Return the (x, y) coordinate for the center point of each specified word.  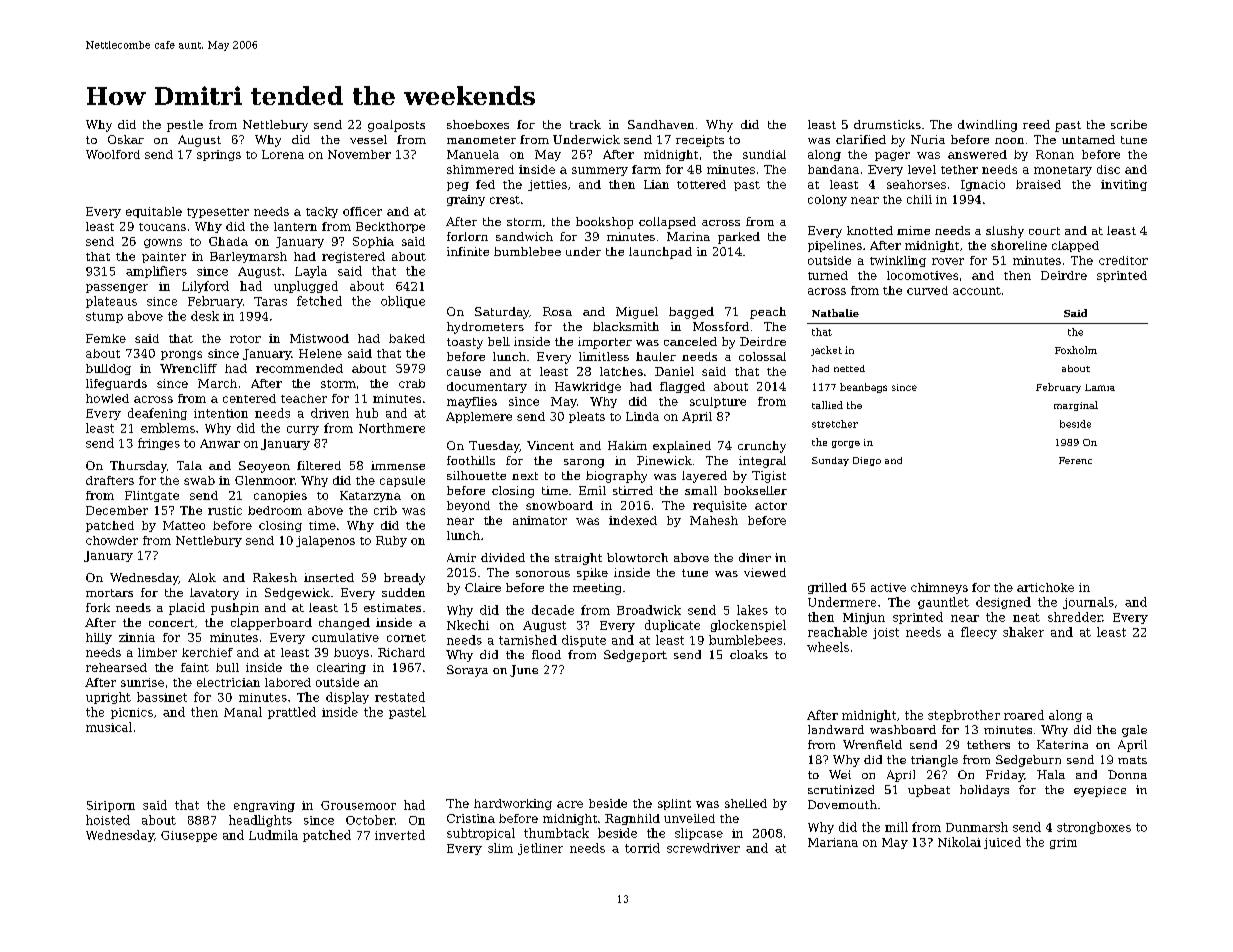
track (585, 124)
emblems (168, 428)
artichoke (1045, 587)
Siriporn (111, 806)
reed (1036, 124)
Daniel (674, 371)
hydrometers (485, 328)
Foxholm (1076, 350)
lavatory (214, 594)
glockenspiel (748, 626)
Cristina (471, 818)
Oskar (126, 139)
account (977, 291)
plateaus (111, 302)
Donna (1127, 774)
